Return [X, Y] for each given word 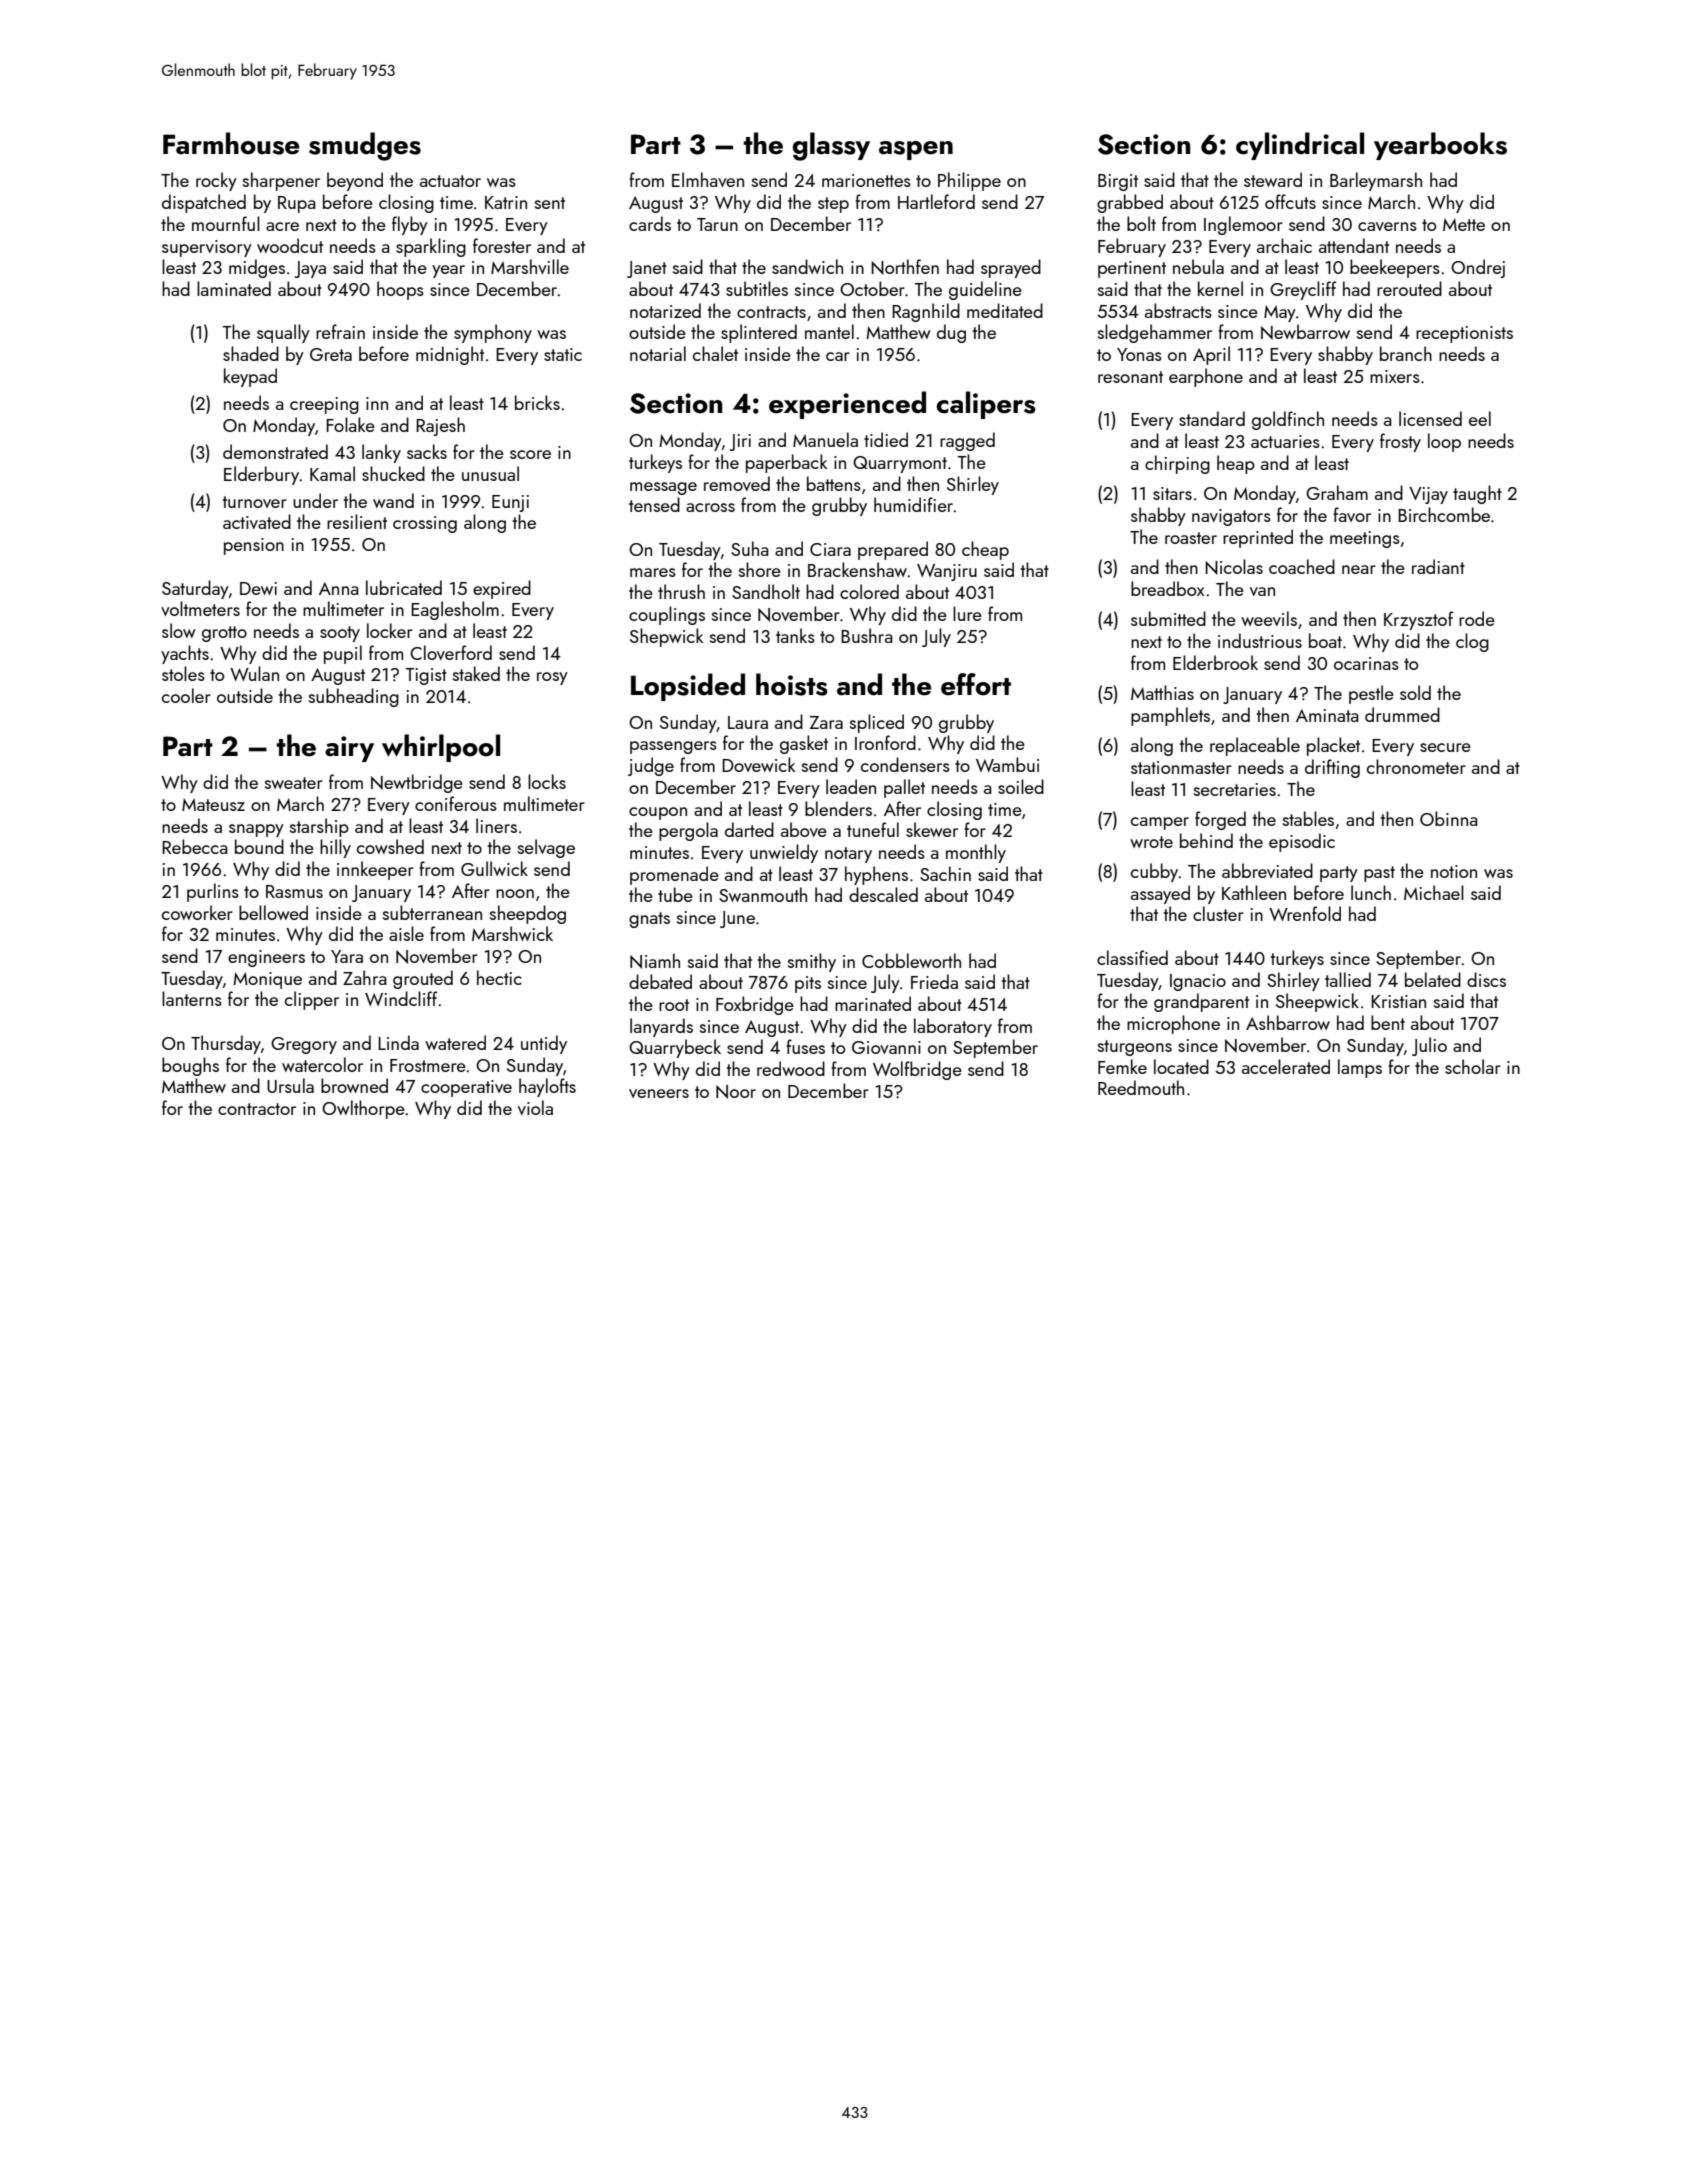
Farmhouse [231, 143]
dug [951, 333]
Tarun [717, 224]
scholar [1473, 1066]
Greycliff [1303, 290]
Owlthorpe [363, 1109]
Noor [736, 1092]
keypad [250, 377]
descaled [883, 894]
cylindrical [1300, 146]
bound [259, 846]
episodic [1302, 842]
